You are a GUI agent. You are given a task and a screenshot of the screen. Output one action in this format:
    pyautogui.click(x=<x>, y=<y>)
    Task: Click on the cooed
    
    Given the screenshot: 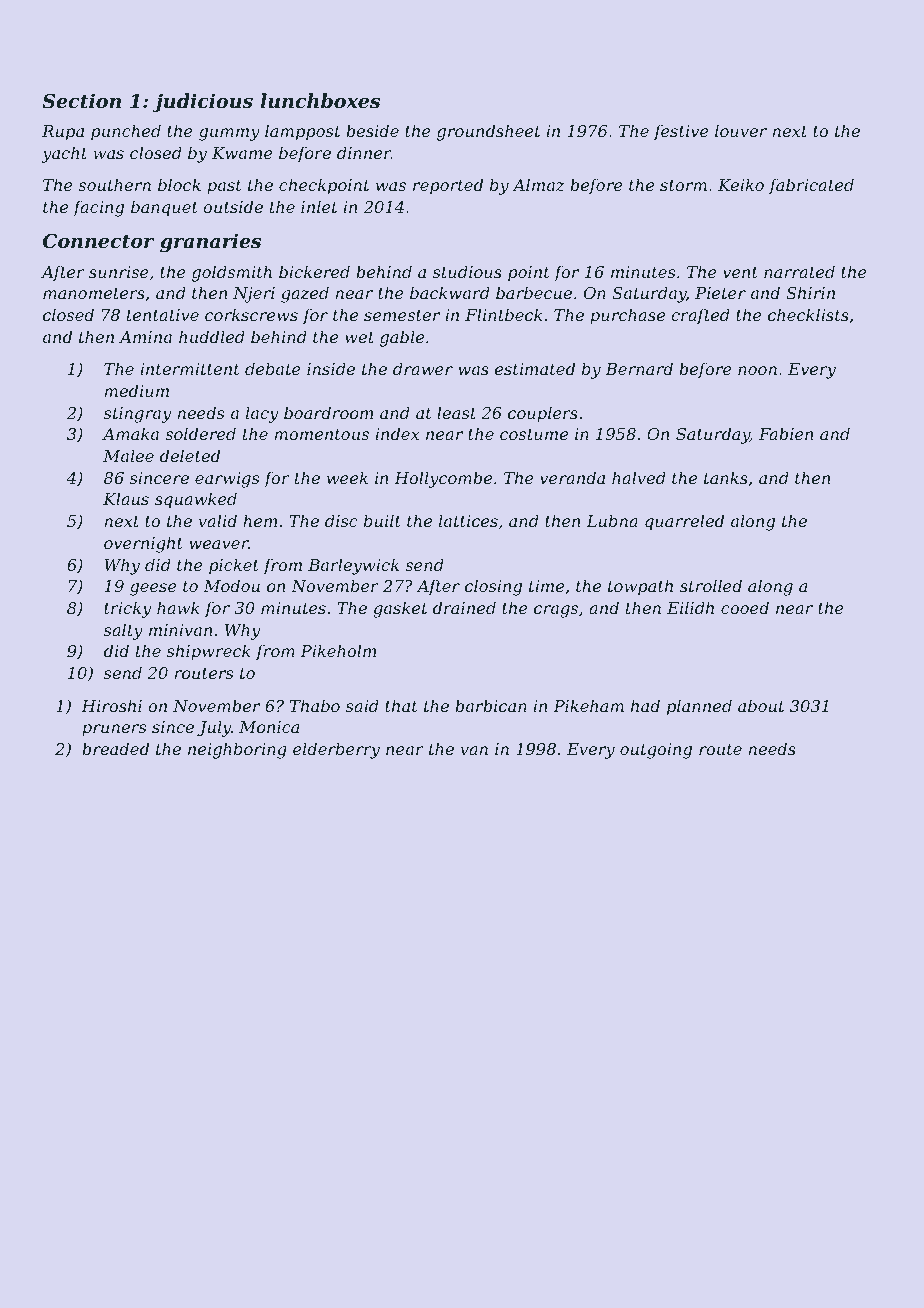 What is the action you would take?
    pyautogui.click(x=745, y=607)
